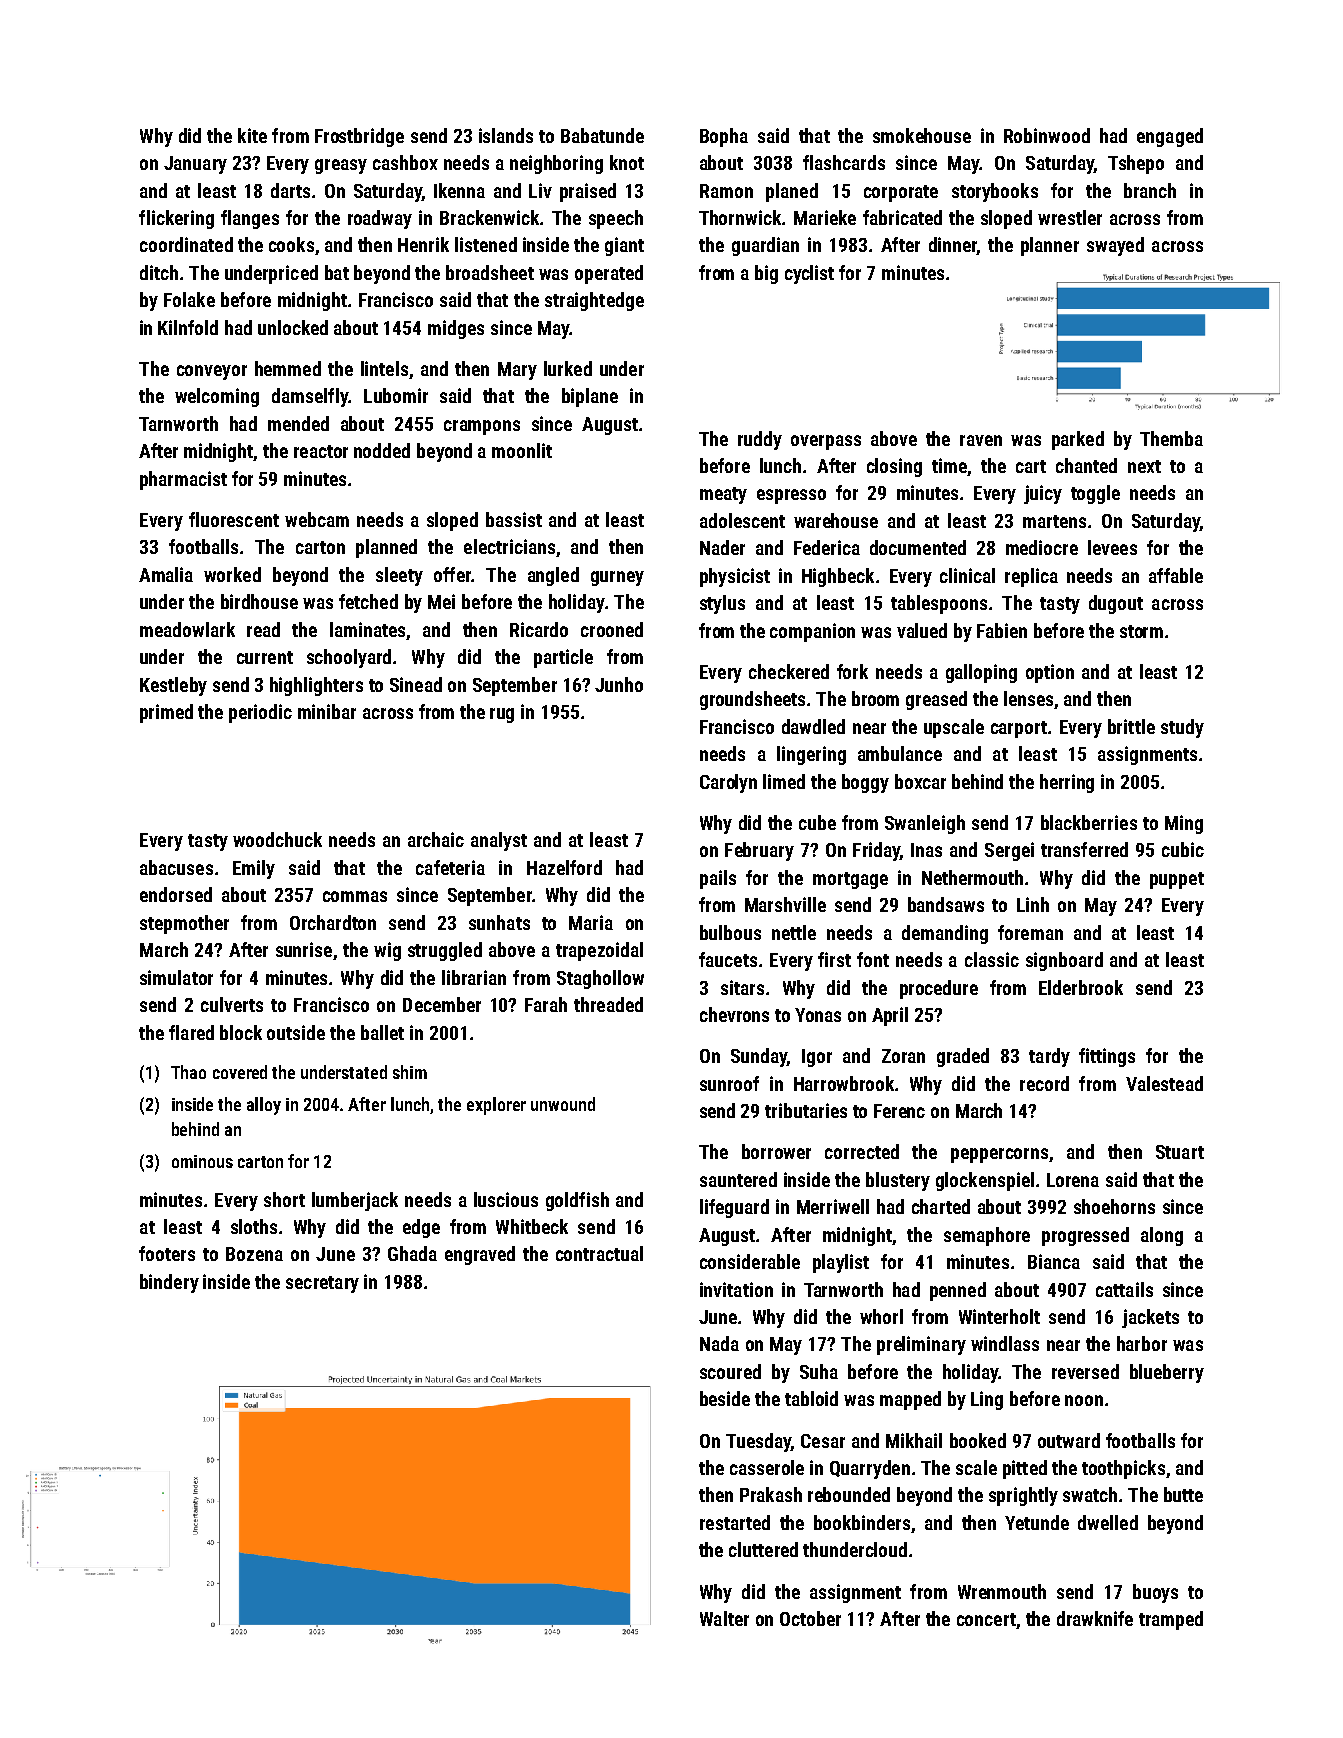 This image has height=1738, width=1343. Describe the element at coordinates (166, 713) in the image. I see `primed` at that location.
